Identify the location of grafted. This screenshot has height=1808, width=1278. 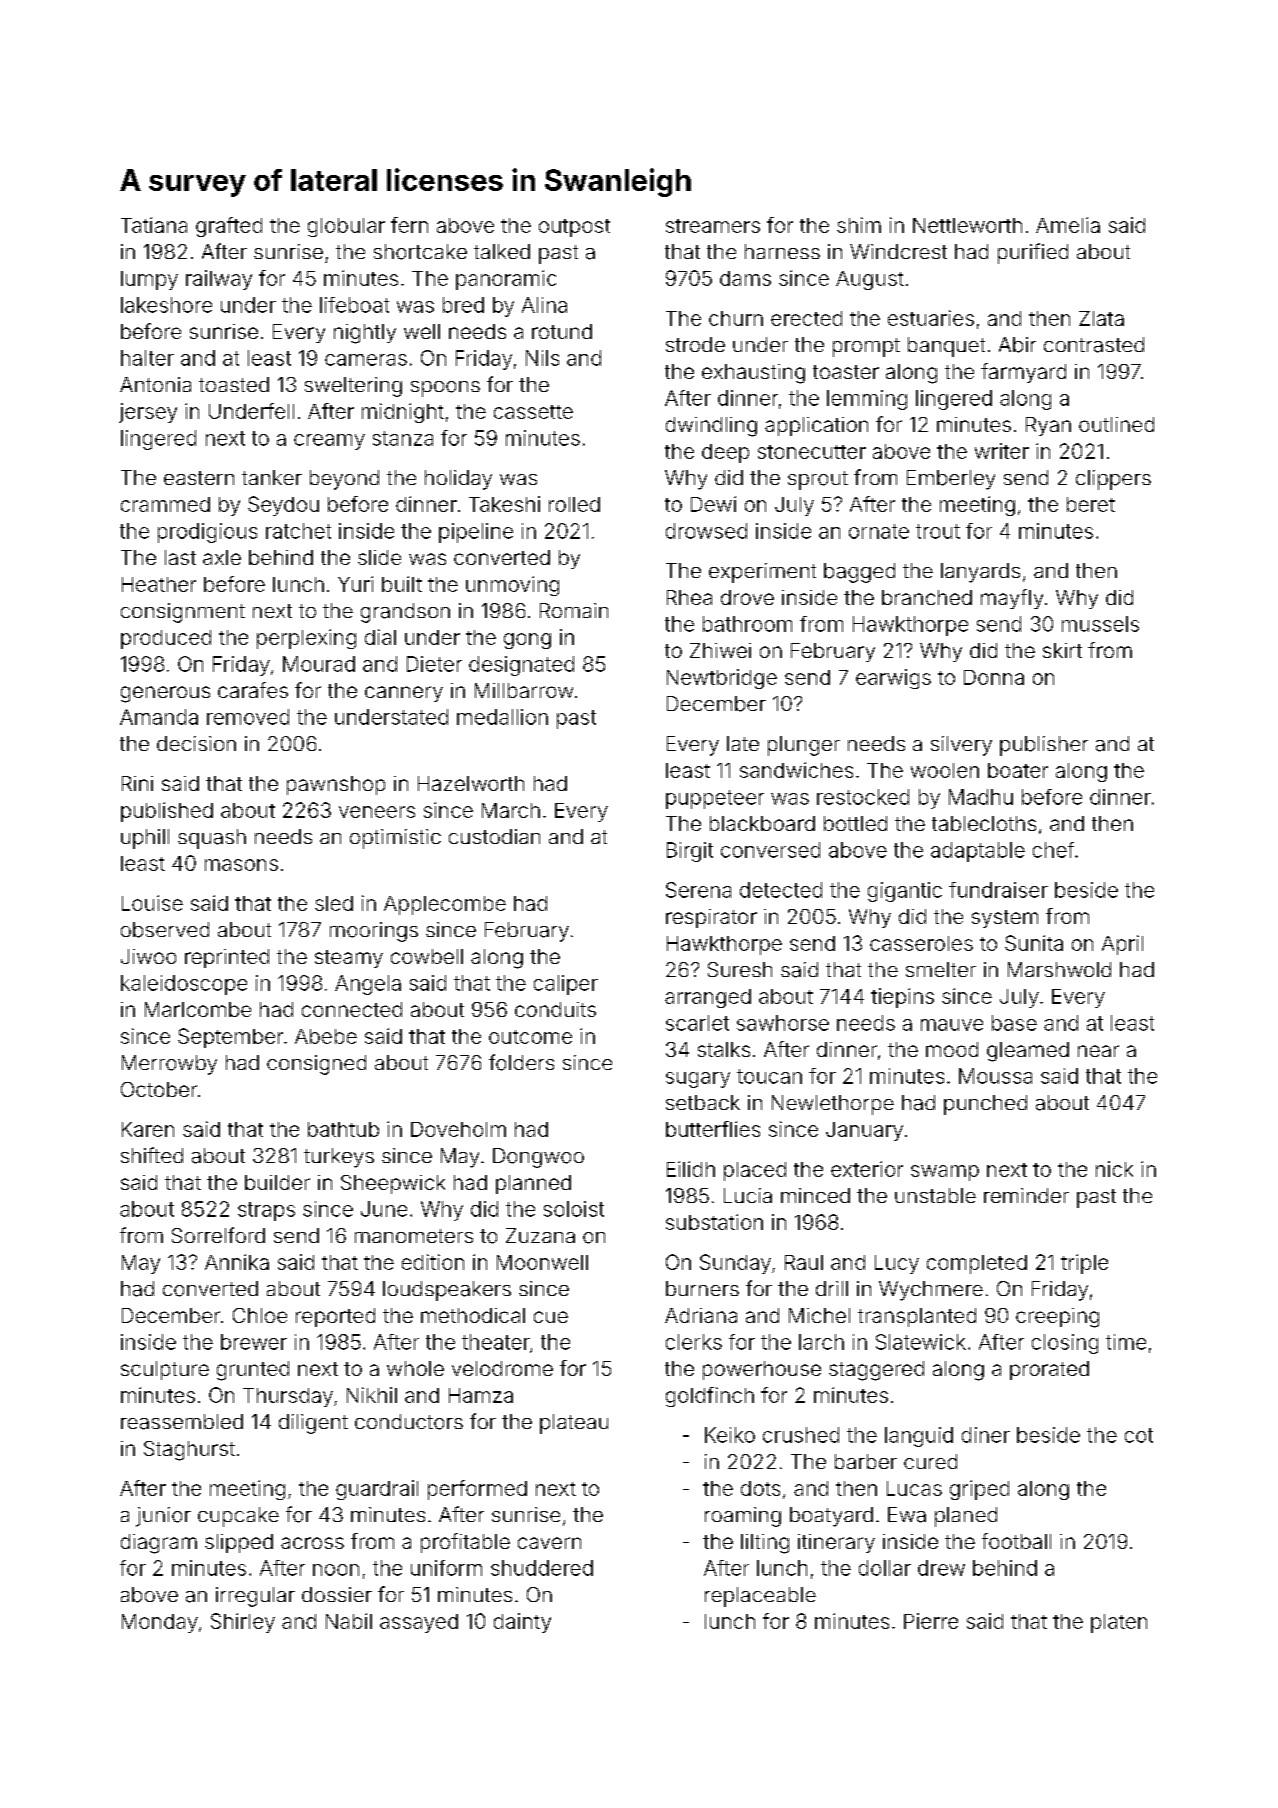
(229, 227).
